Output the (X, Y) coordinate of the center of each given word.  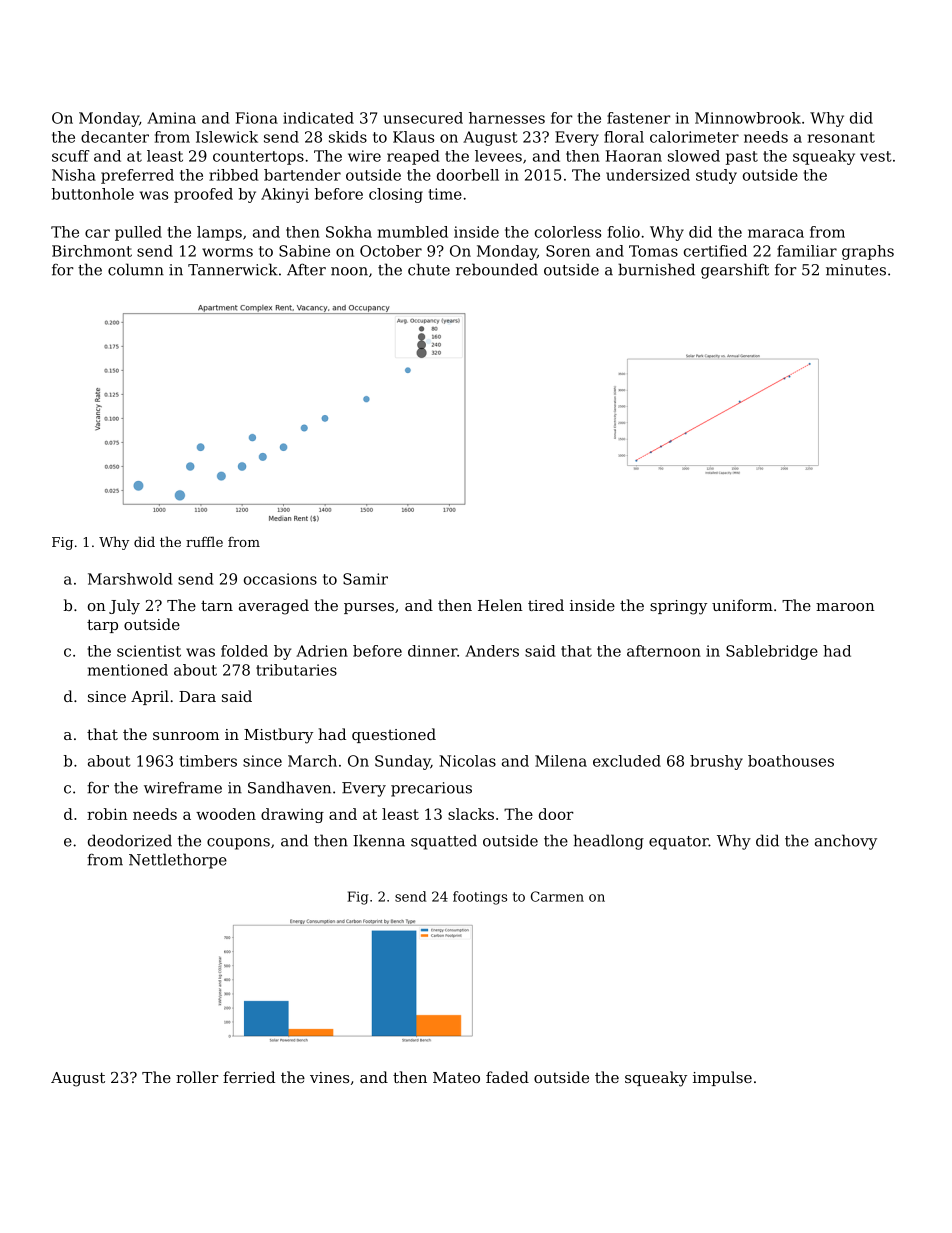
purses (369, 608)
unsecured (423, 118)
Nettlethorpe (178, 861)
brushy (716, 762)
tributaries (296, 670)
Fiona (257, 118)
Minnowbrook (748, 118)
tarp (102, 626)
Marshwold (130, 579)
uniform (742, 605)
